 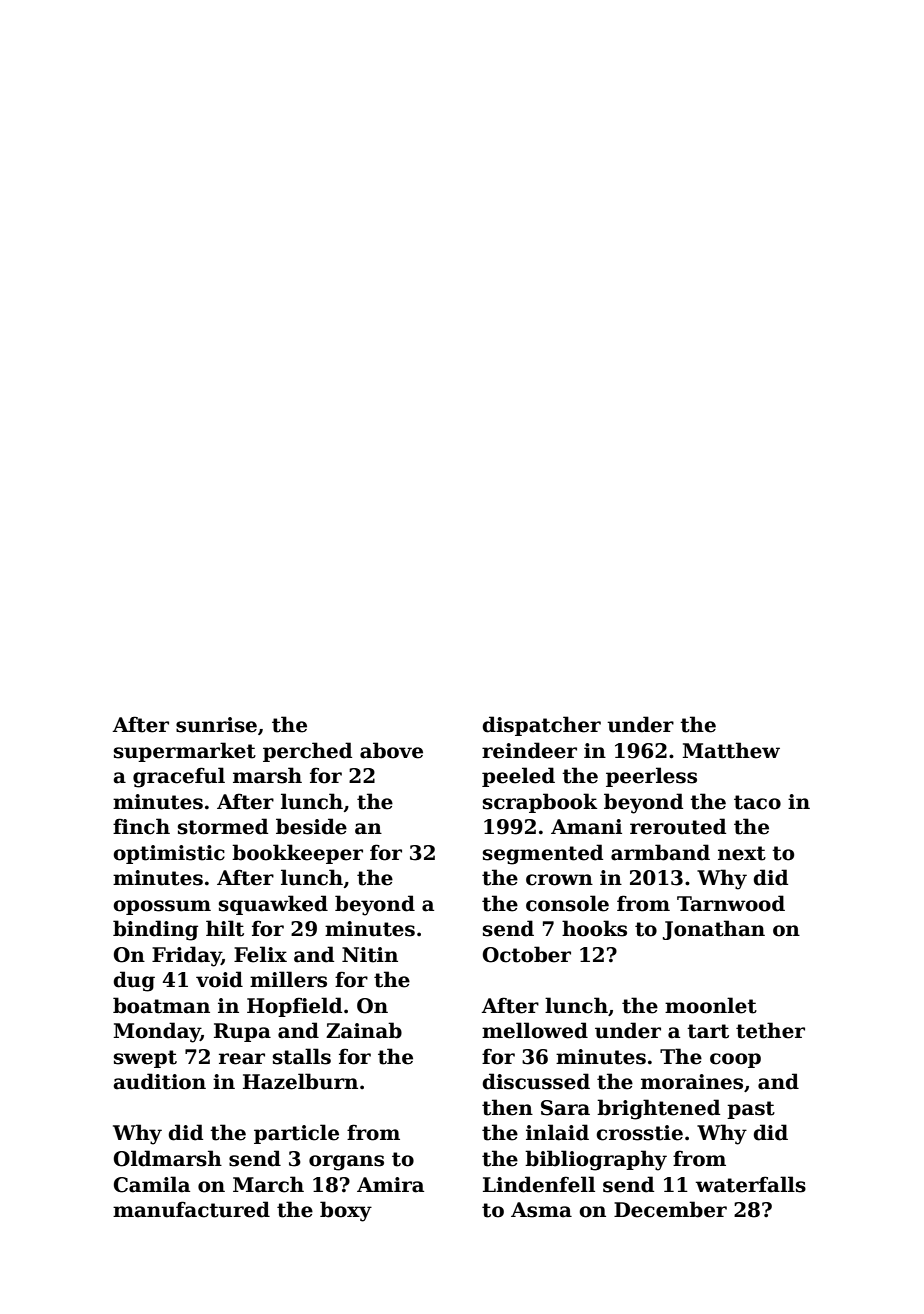 I want to click on sunrise, so click(x=216, y=725).
